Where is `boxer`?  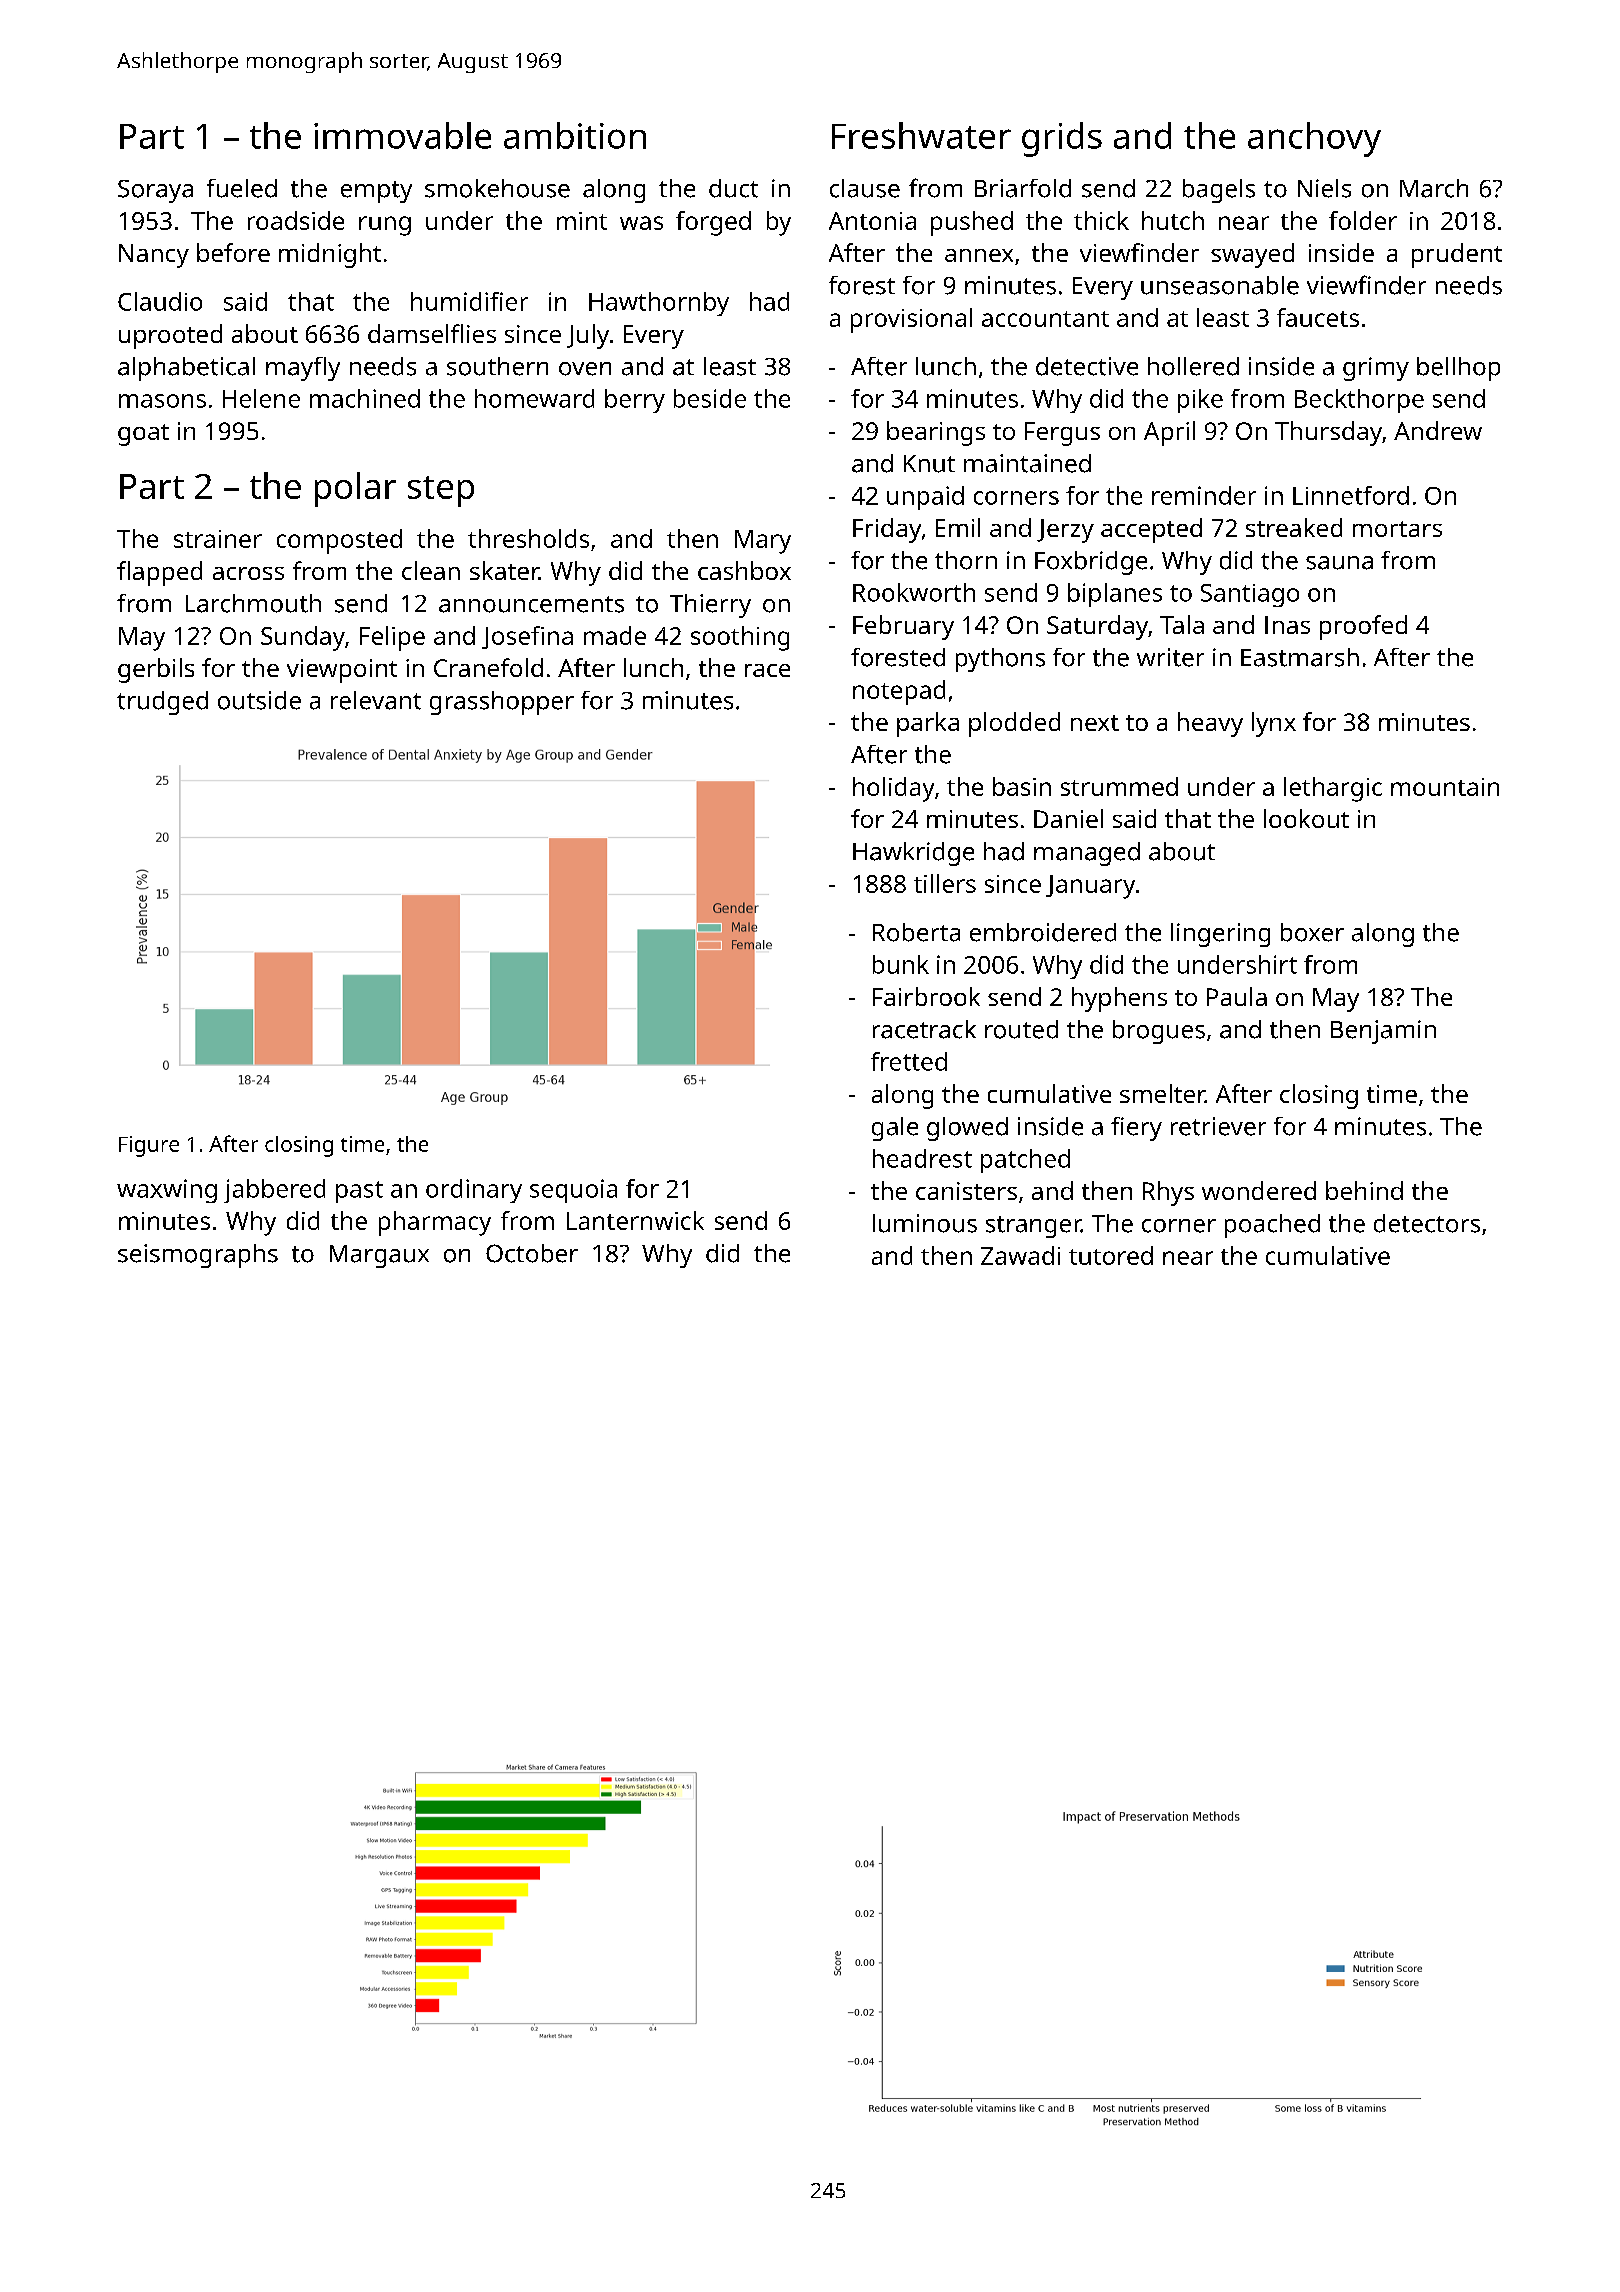 boxer is located at coordinates (1312, 932).
